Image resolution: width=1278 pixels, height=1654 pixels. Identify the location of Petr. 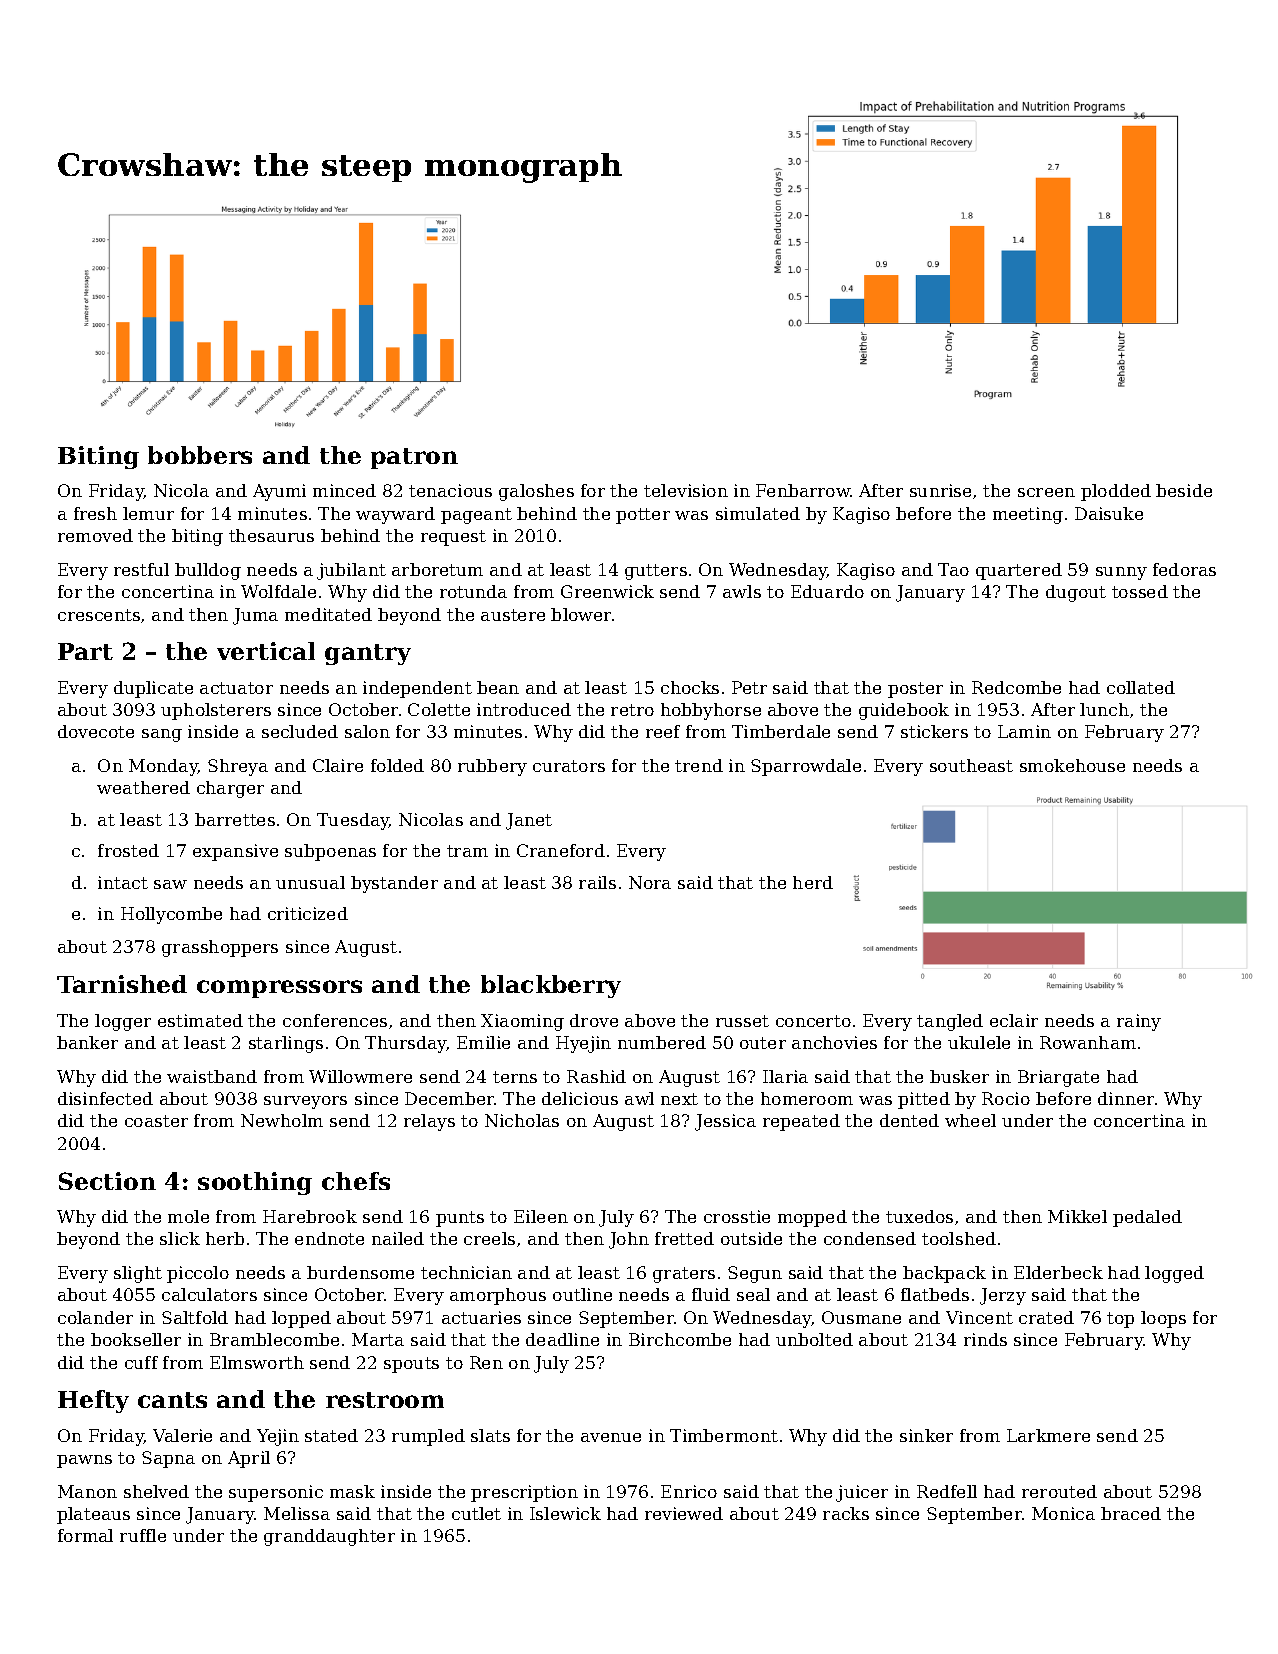
(749, 687).
